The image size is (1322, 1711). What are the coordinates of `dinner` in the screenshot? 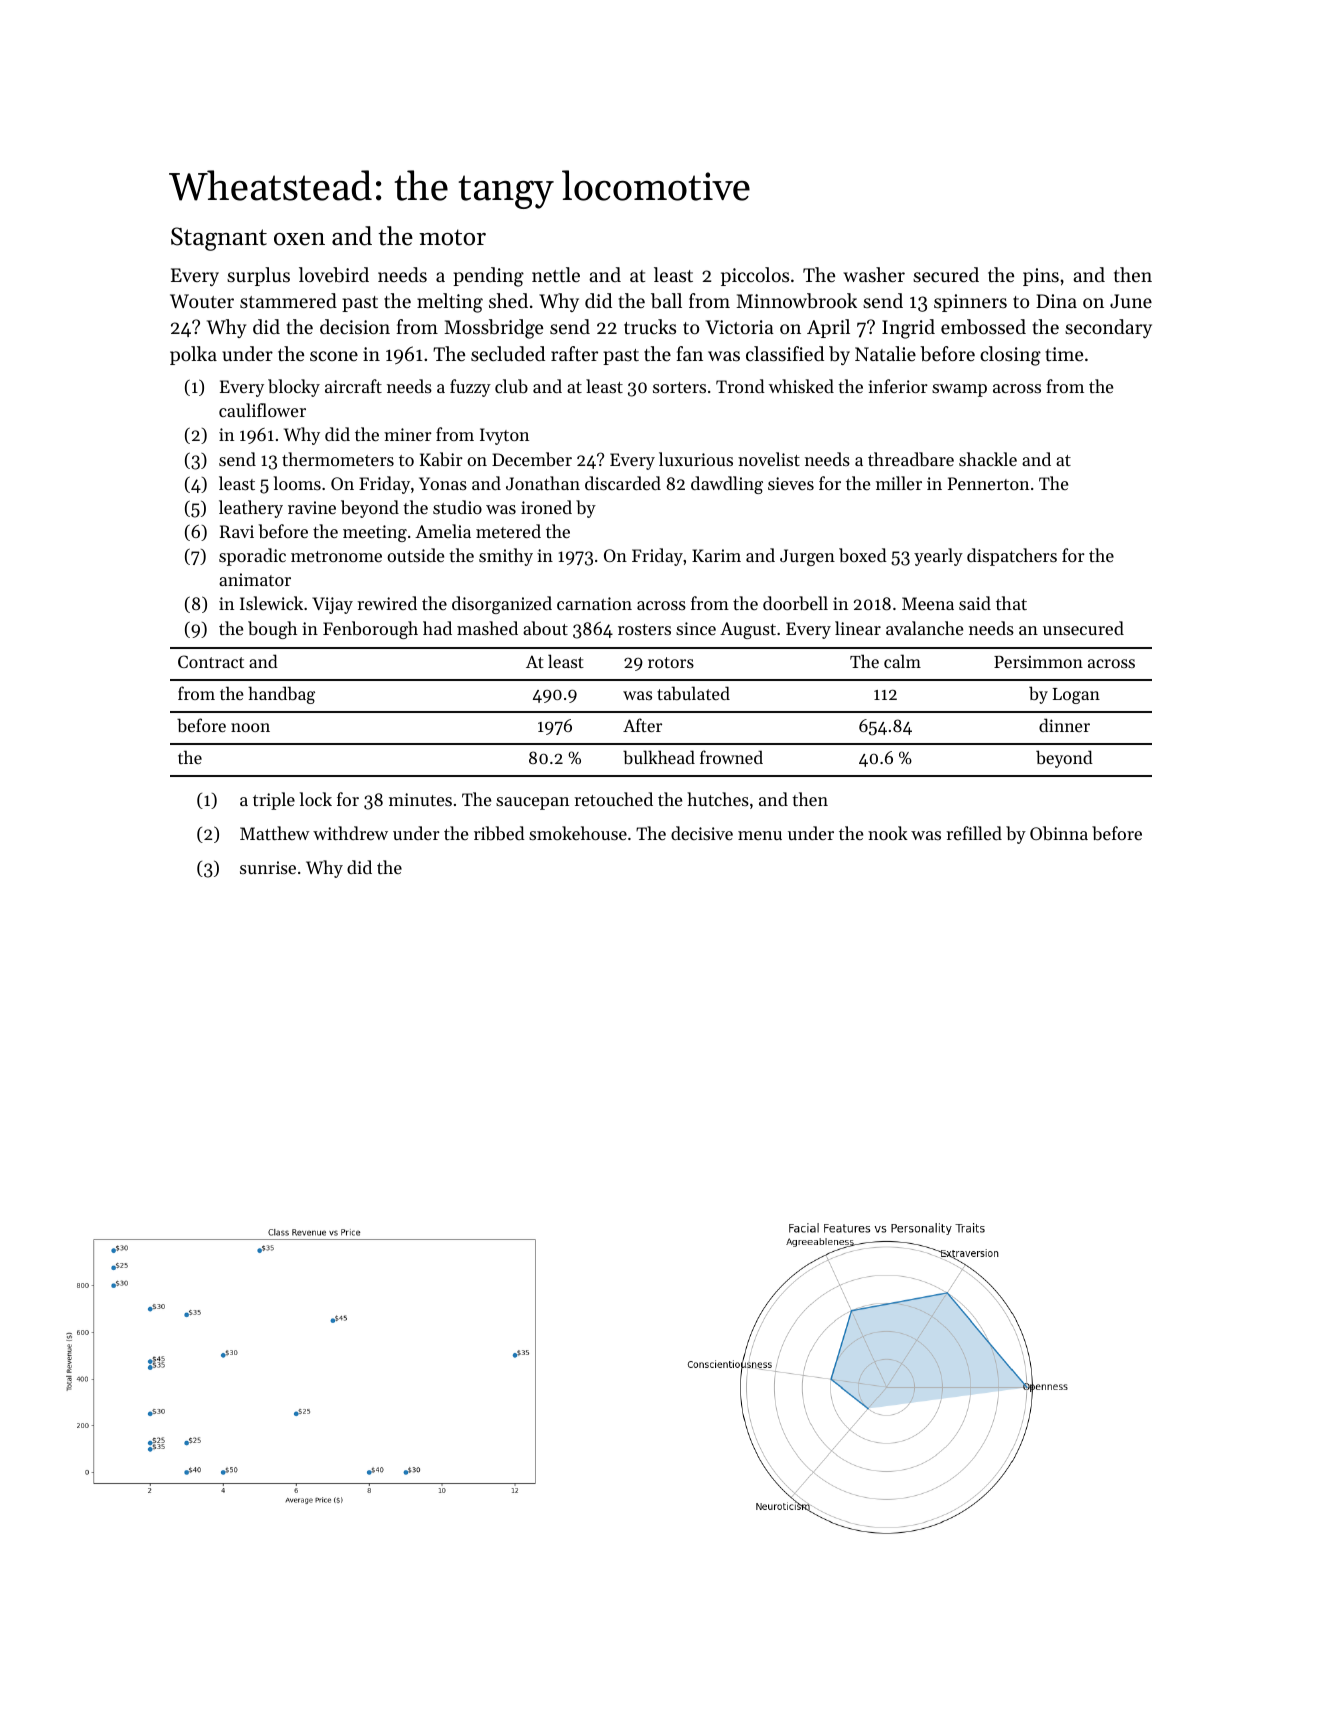 It's located at (1064, 725).
